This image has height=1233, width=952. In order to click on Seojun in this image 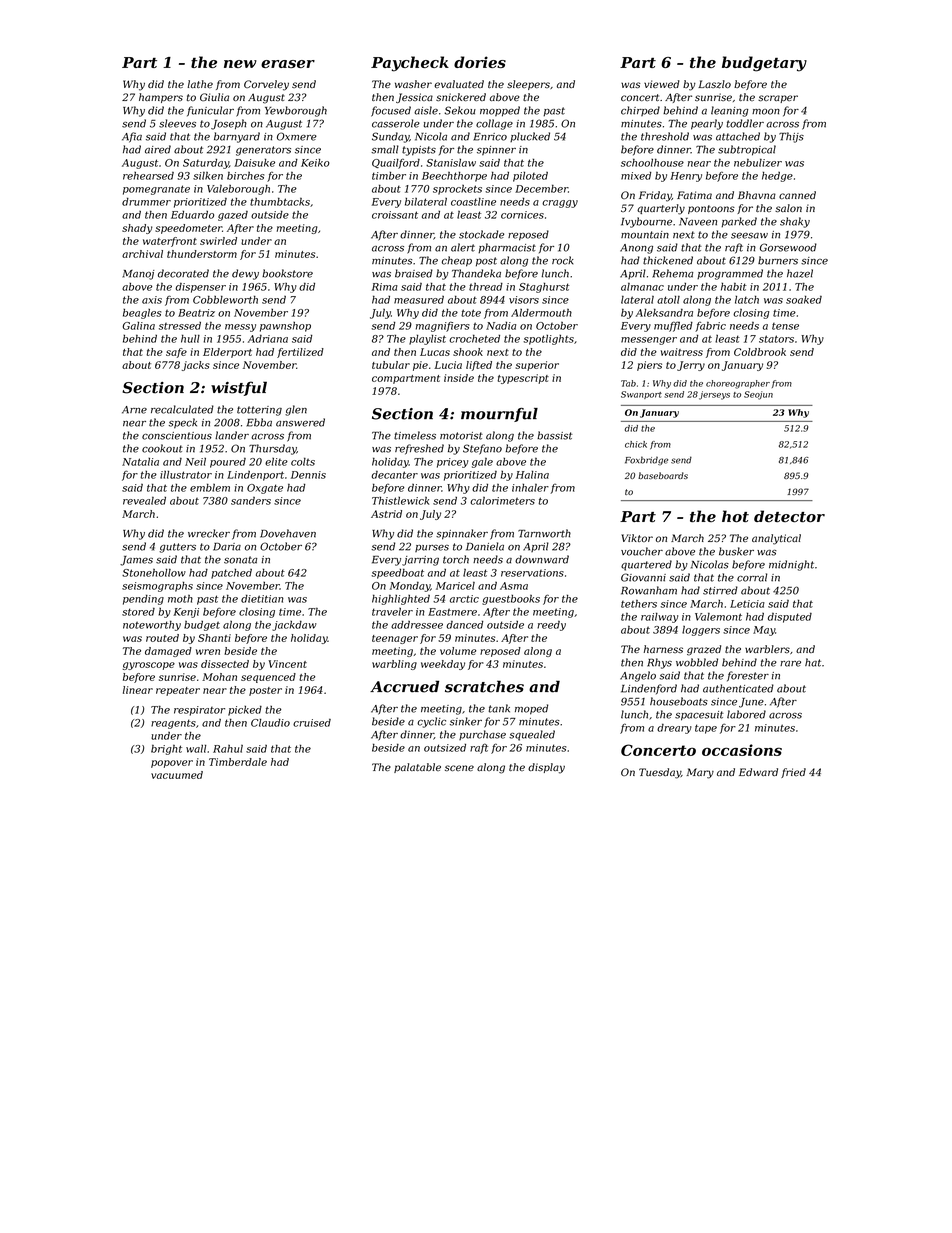, I will do `click(758, 395)`.
